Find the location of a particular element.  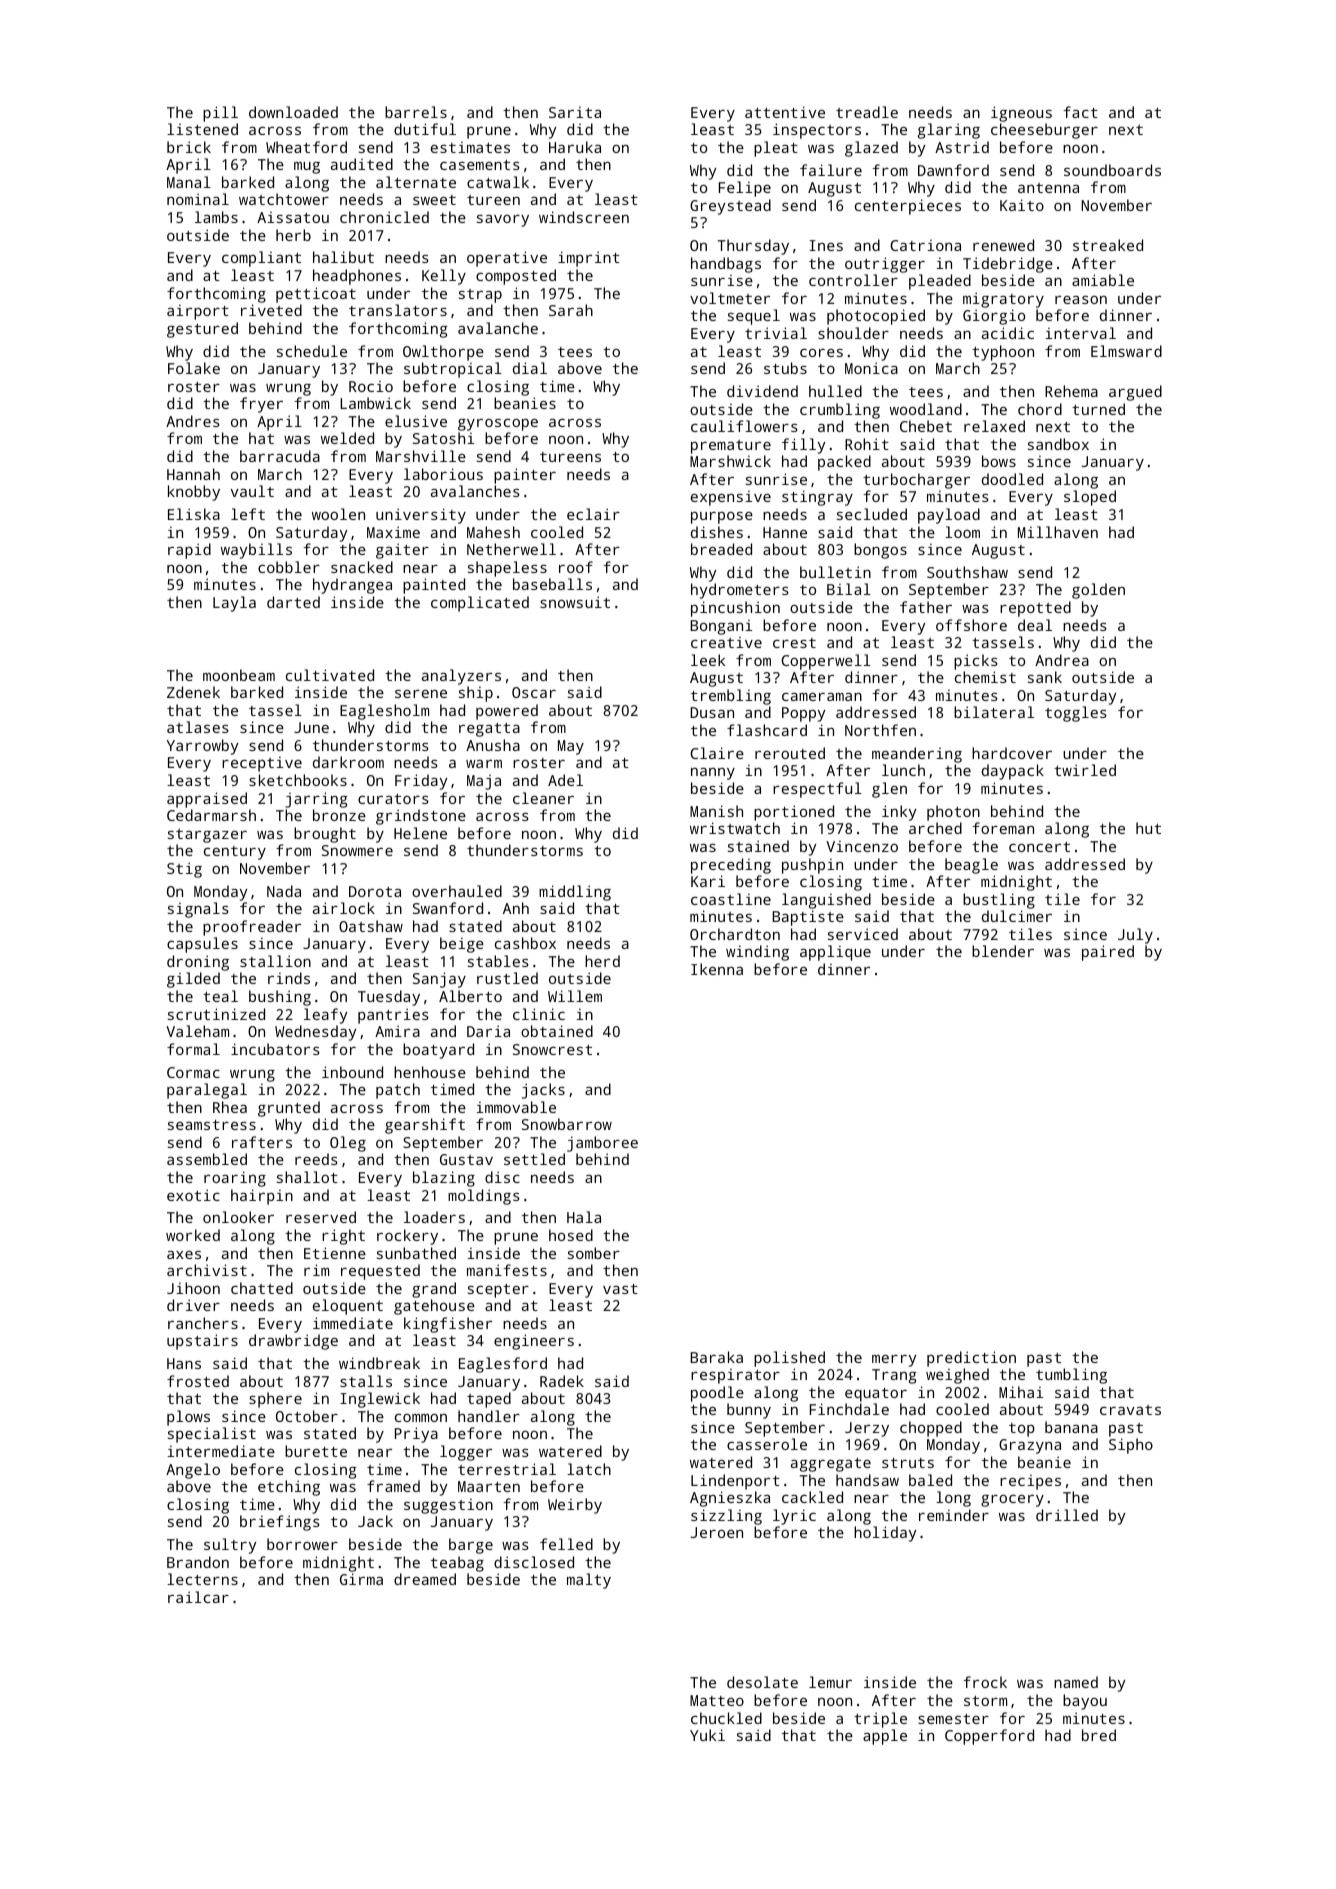

woodland is located at coordinates (926, 409).
